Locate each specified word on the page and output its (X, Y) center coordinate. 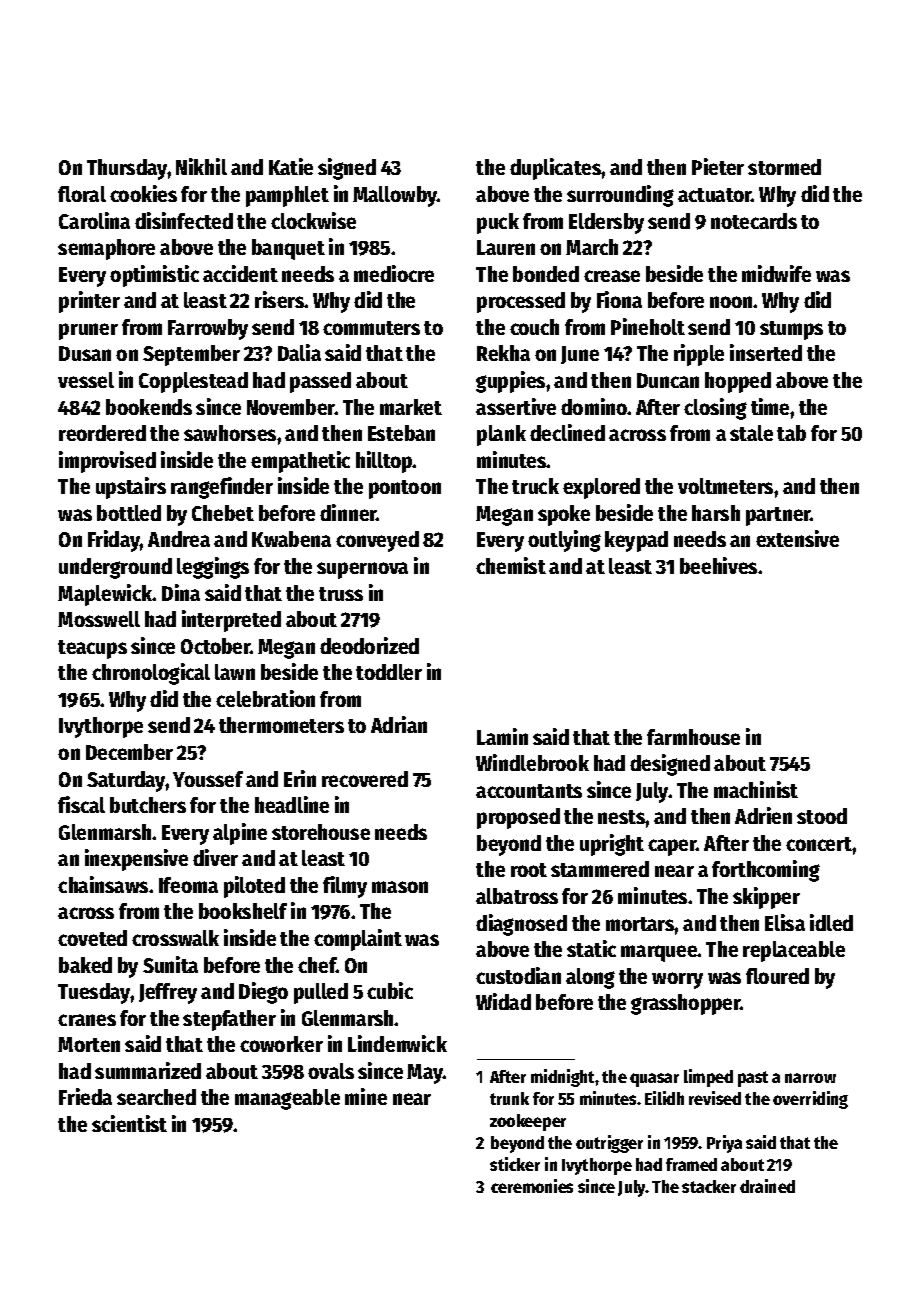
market (411, 407)
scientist (129, 1123)
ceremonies (532, 1186)
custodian (518, 975)
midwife (776, 273)
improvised (107, 462)
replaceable (794, 951)
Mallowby (395, 196)
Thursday (127, 169)
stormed (784, 167)
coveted (92, 938)
